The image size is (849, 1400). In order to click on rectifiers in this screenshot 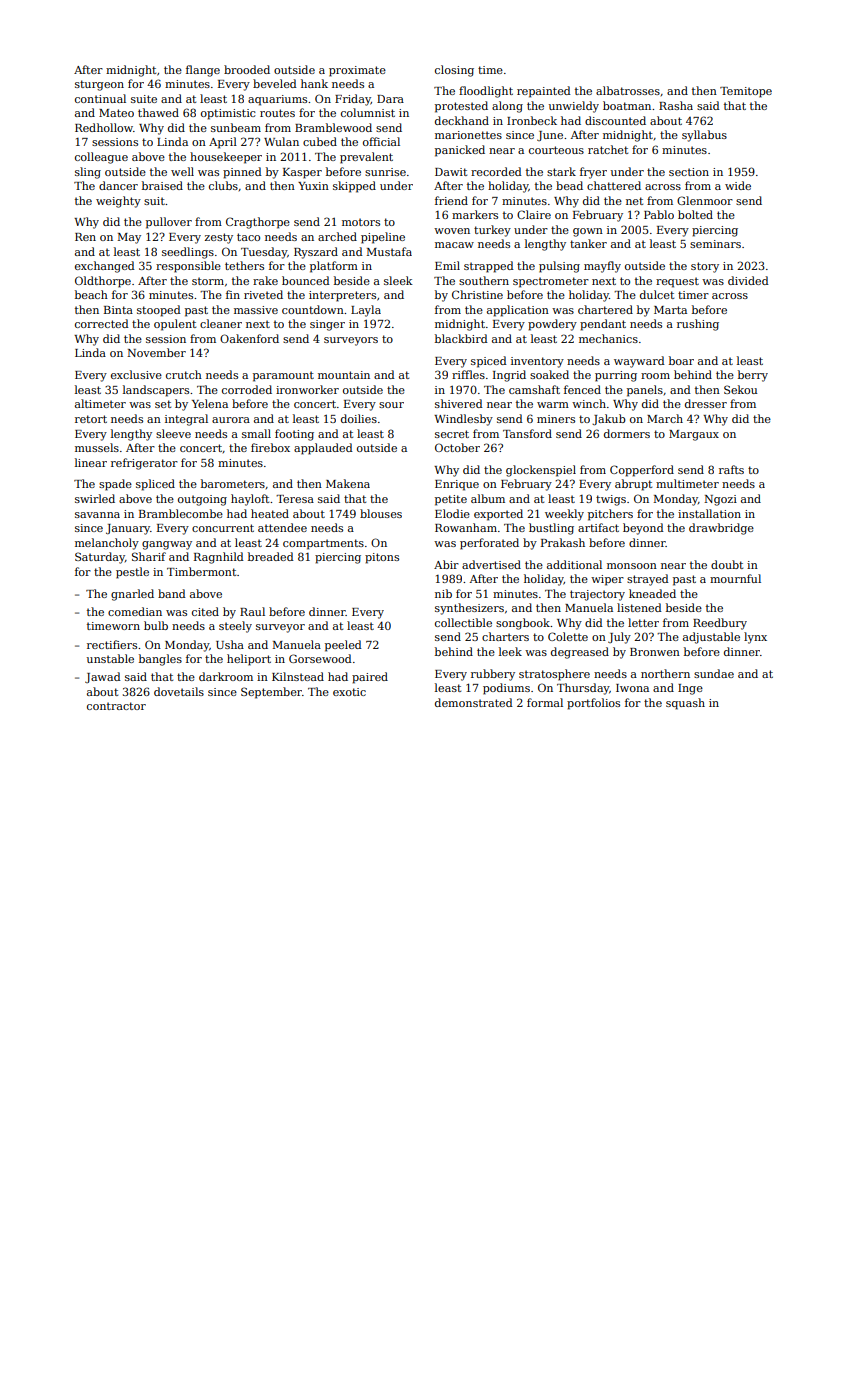, I will do `click(112, 644)`.
